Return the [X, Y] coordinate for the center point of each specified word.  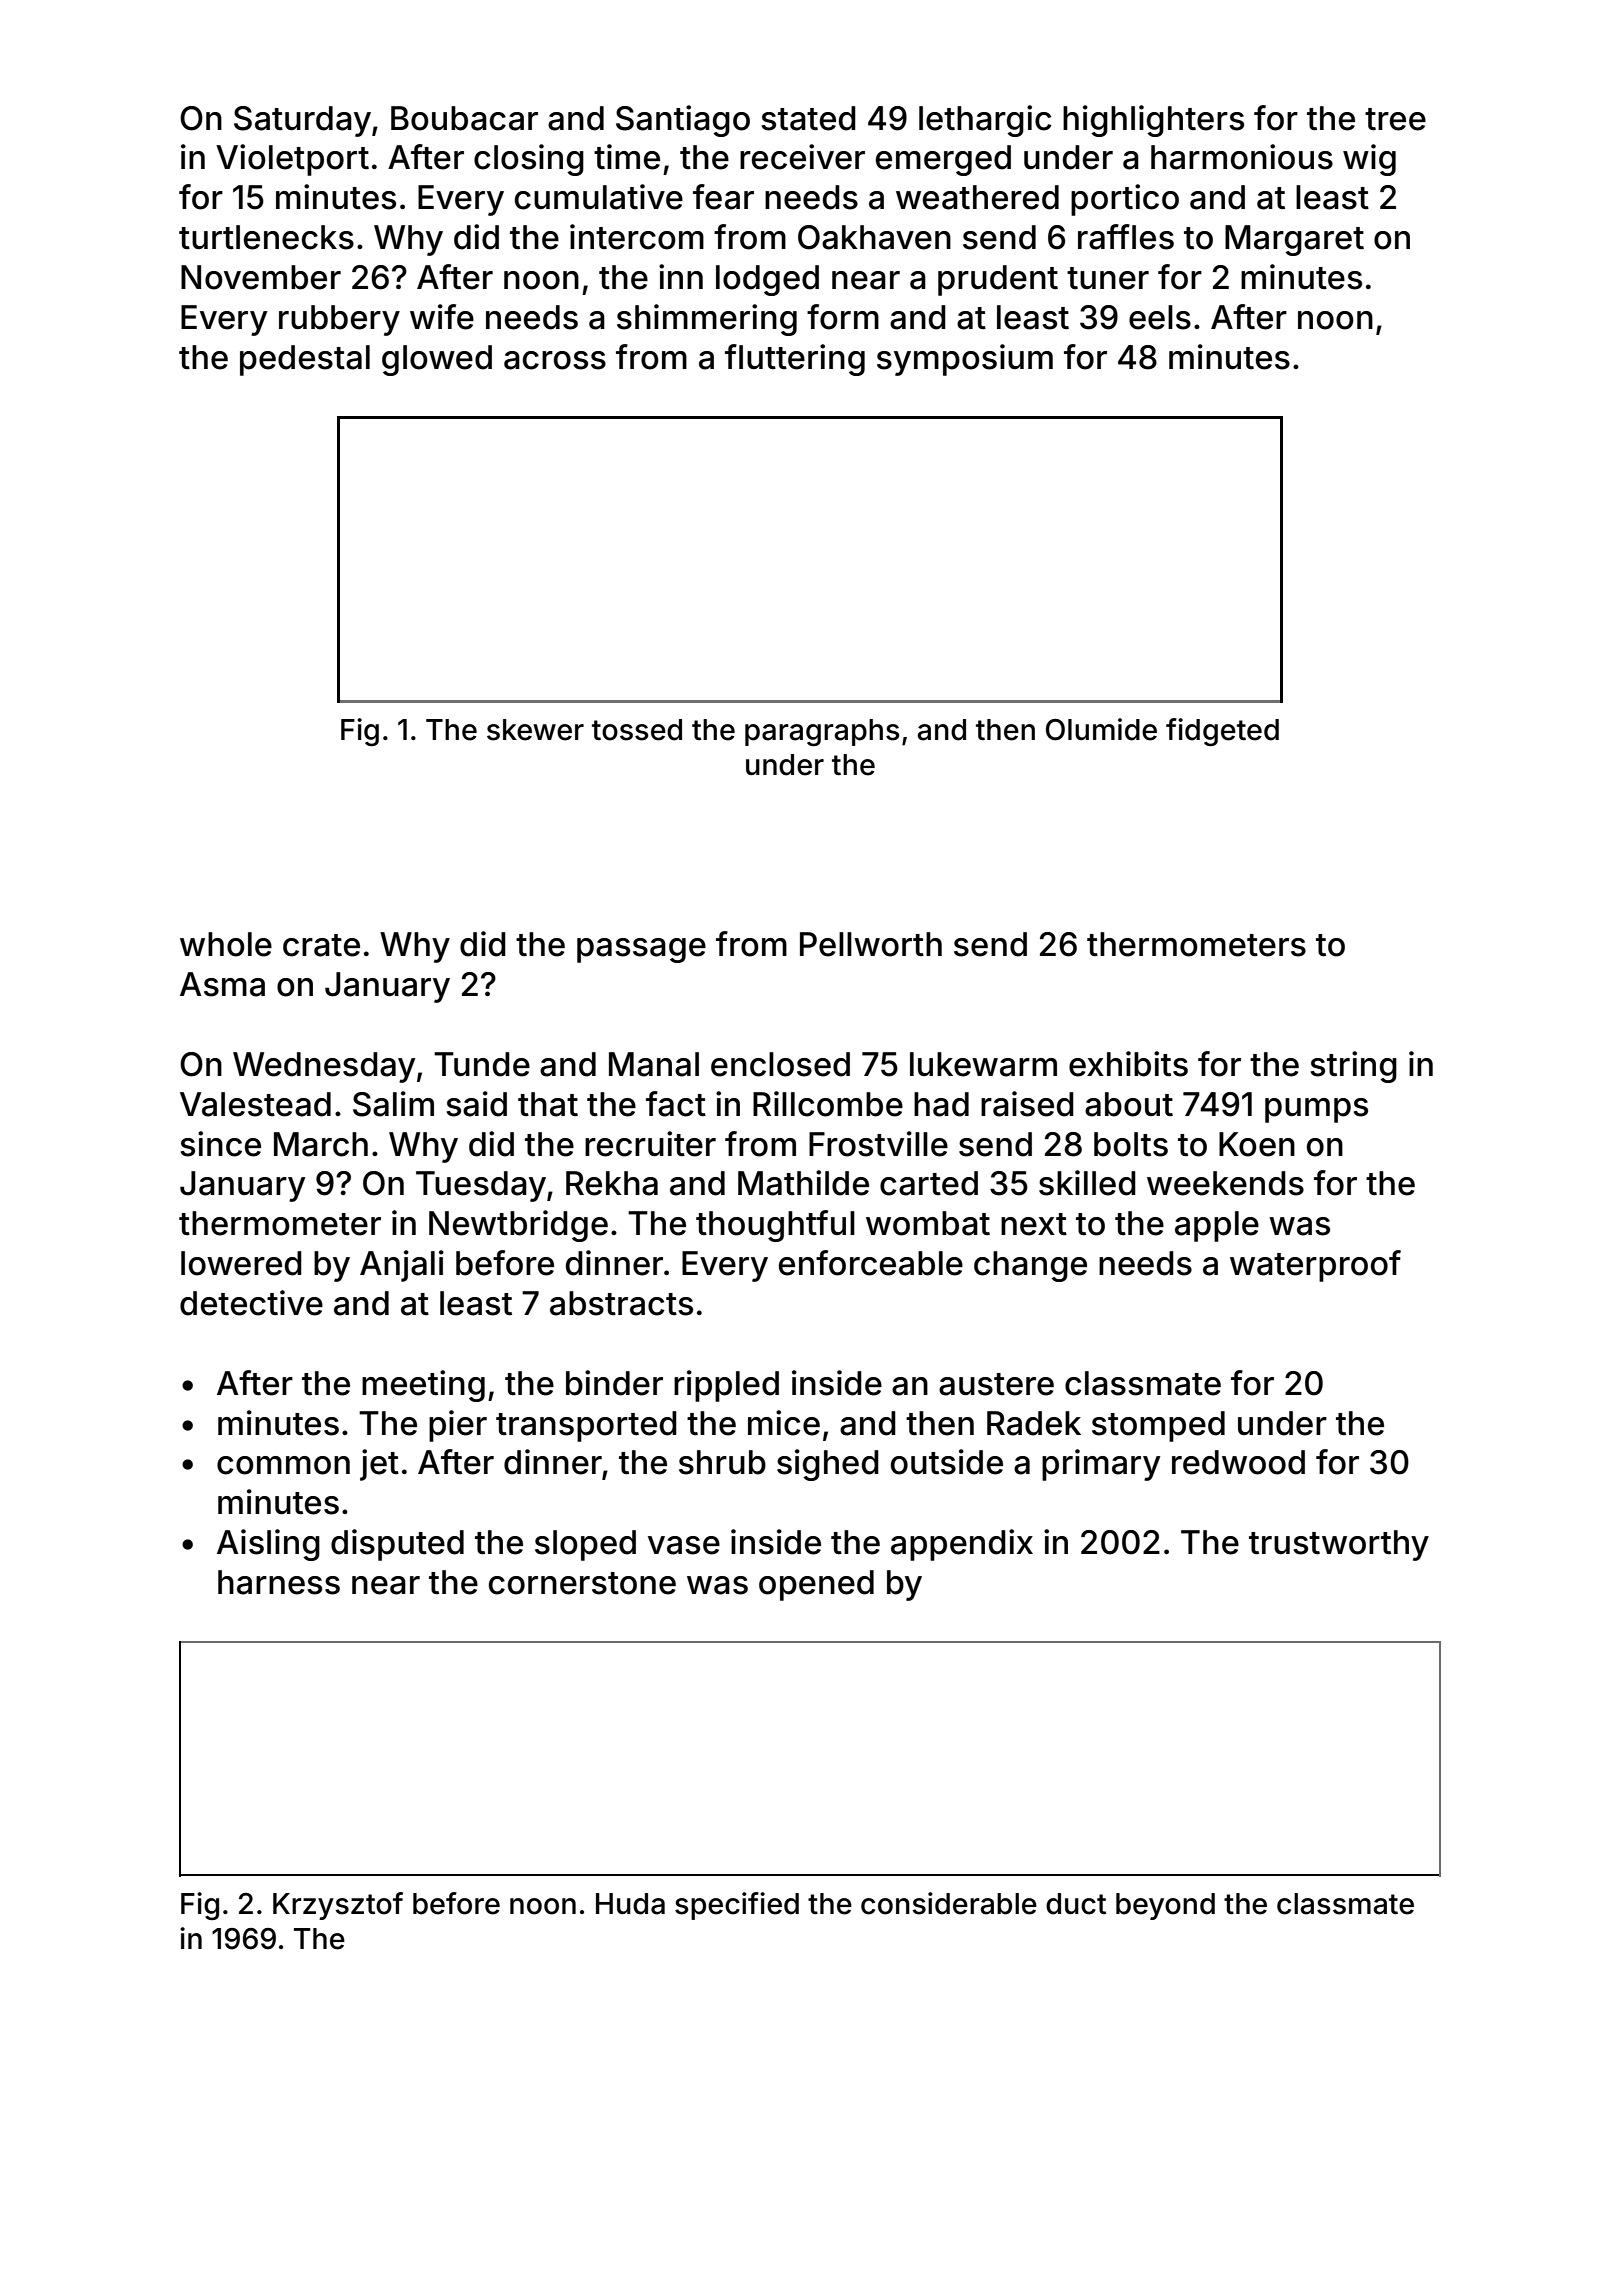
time [627, 157]
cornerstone [582, 1583]
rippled [726, 1386]
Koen [1257, 1144]
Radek [1034, 1423]
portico [1125, 200]
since [220, 1144]
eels [1160, 317]
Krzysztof [338, 1906]
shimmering [707, 320]
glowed [437, 360]
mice [784, 1423]
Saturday [302, 121]
